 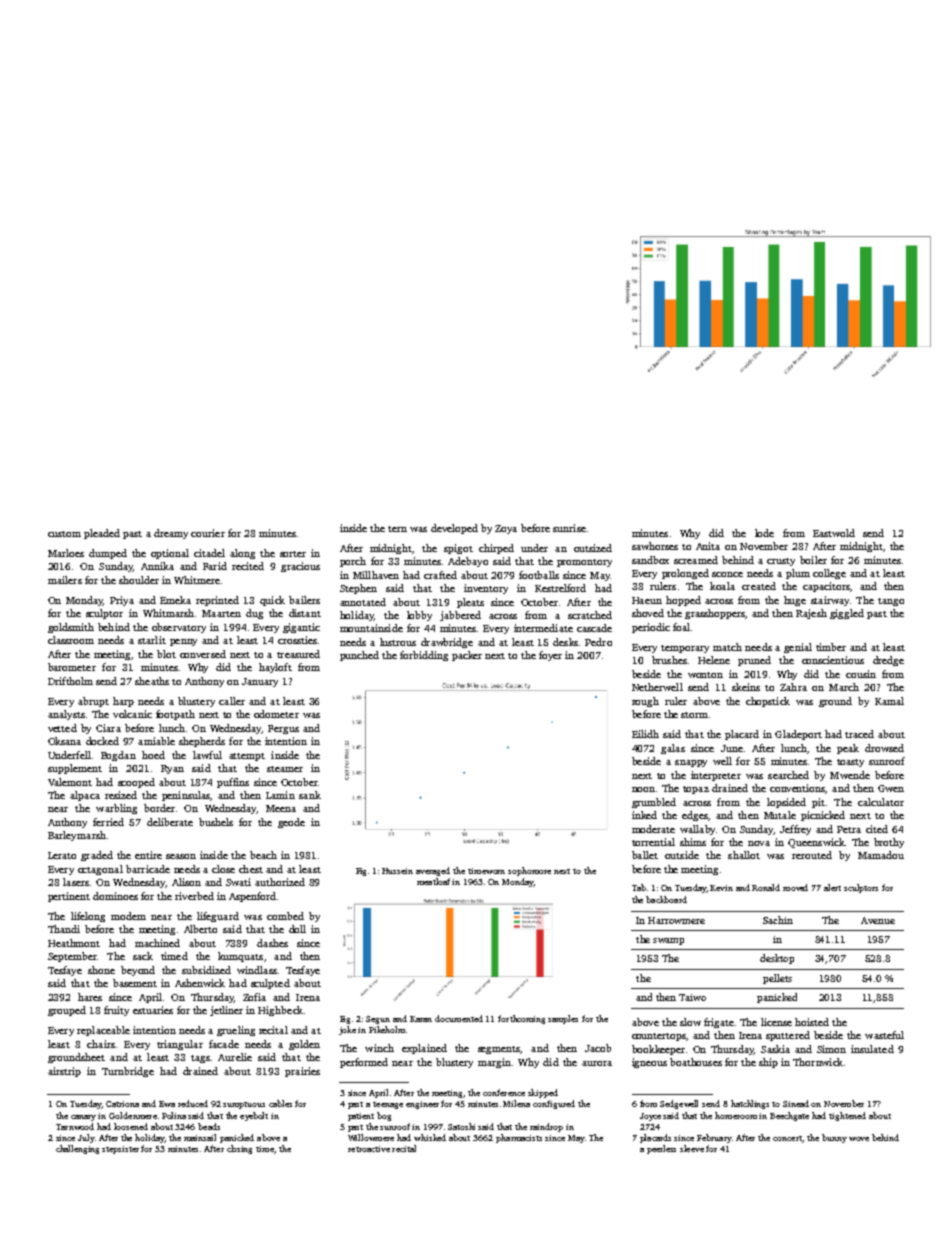 I want to click on sophomore, so click(x=529, y=871).
